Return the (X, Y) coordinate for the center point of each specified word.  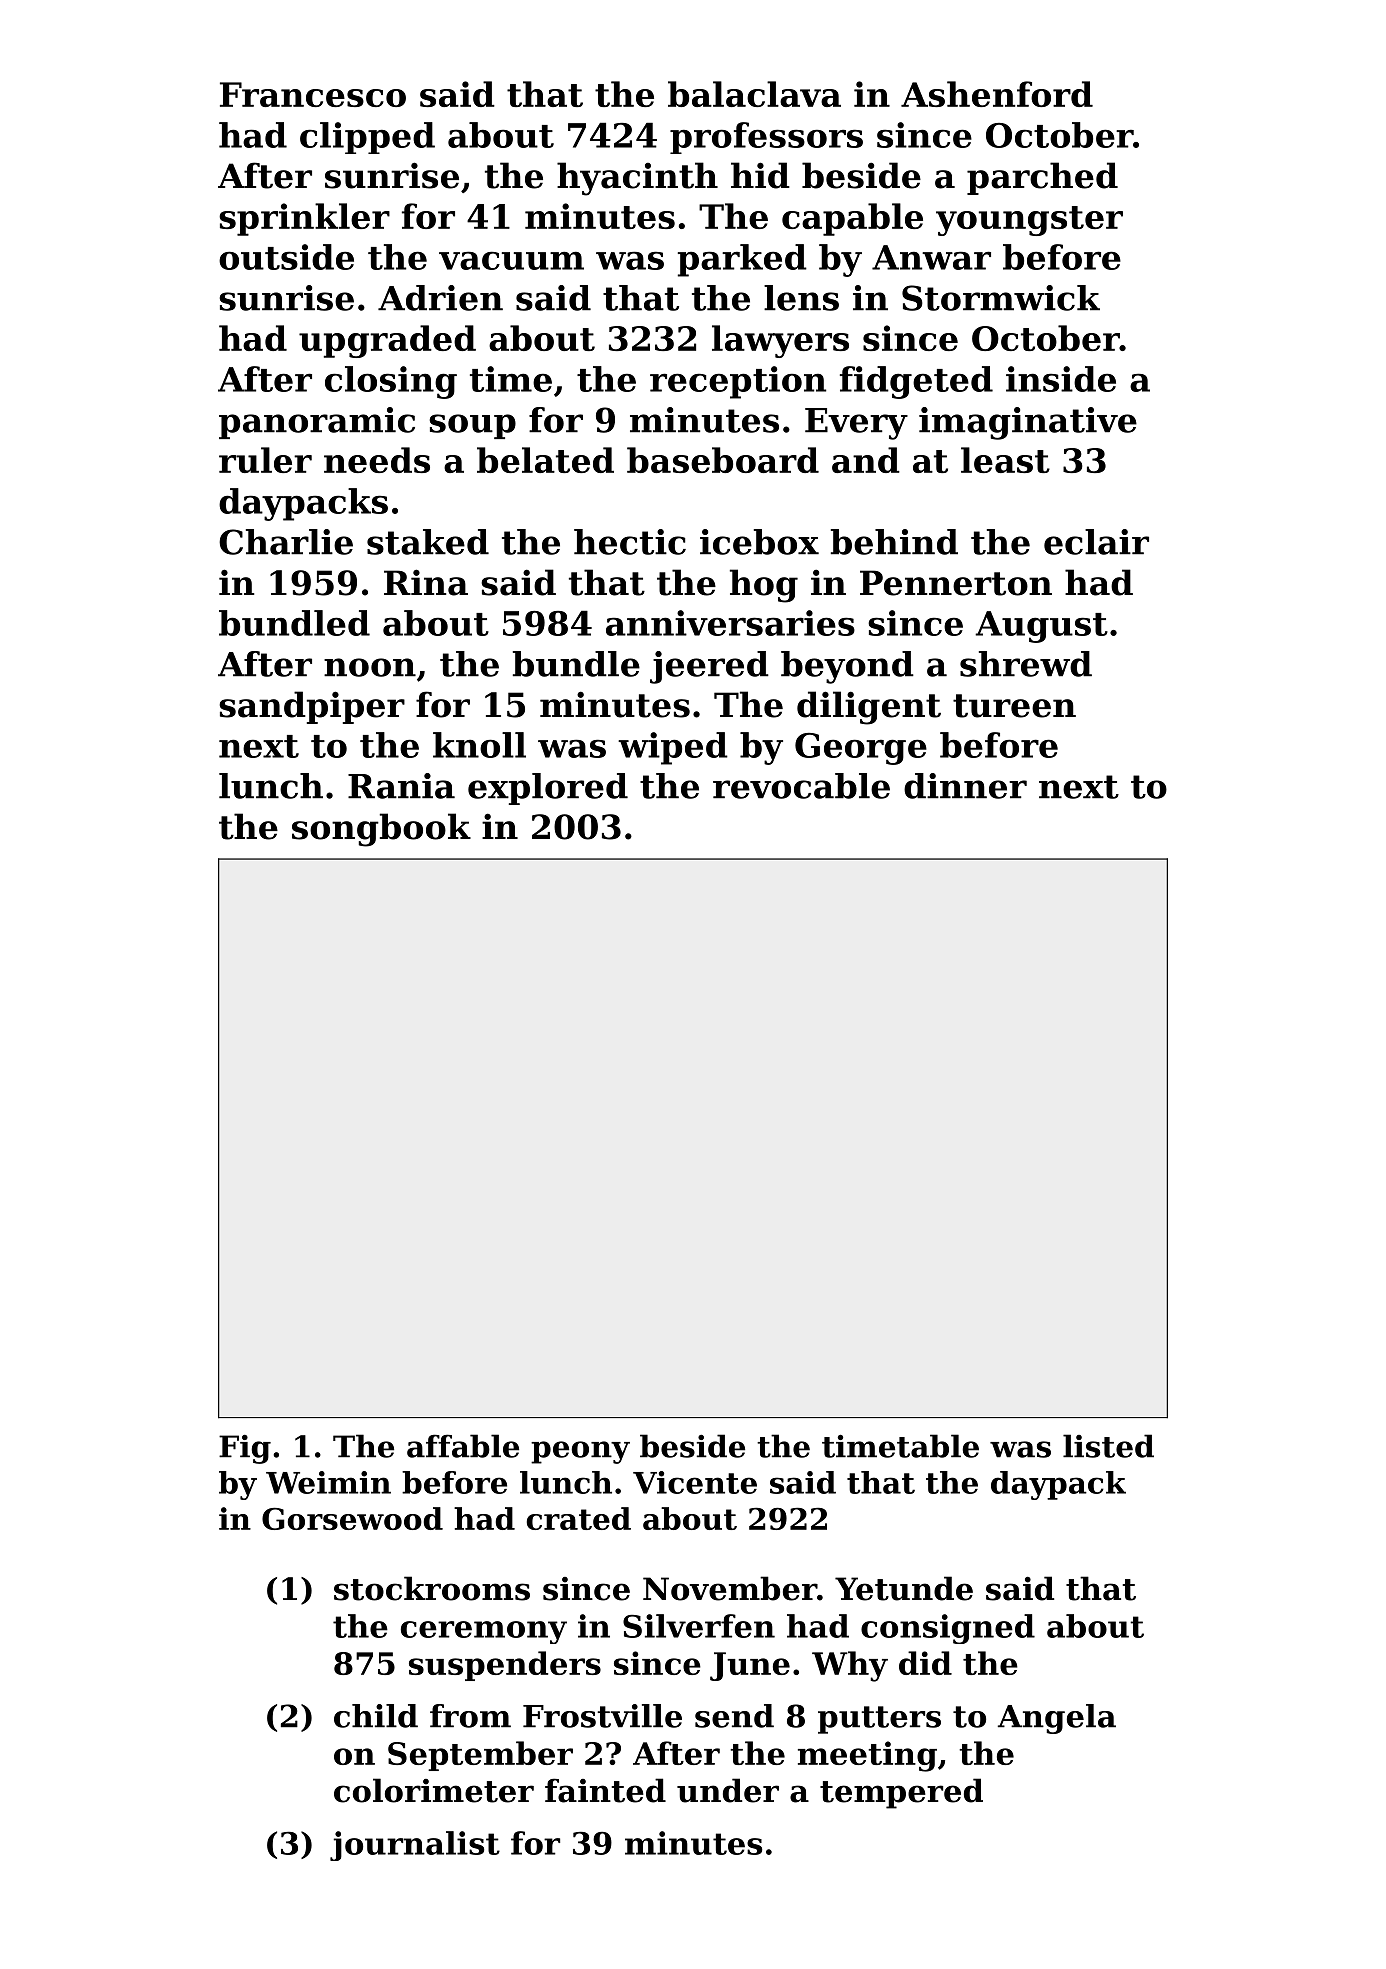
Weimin (328, 1482)
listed (1108, 1446)
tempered (901, 1793)
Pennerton (956, 583)
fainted (605, 1790)
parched (1042, 178)
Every (856, 424)
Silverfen (699, 1626)
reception (738, 382)
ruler (265, 460)
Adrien (440, 298)
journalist (415, 1846)
